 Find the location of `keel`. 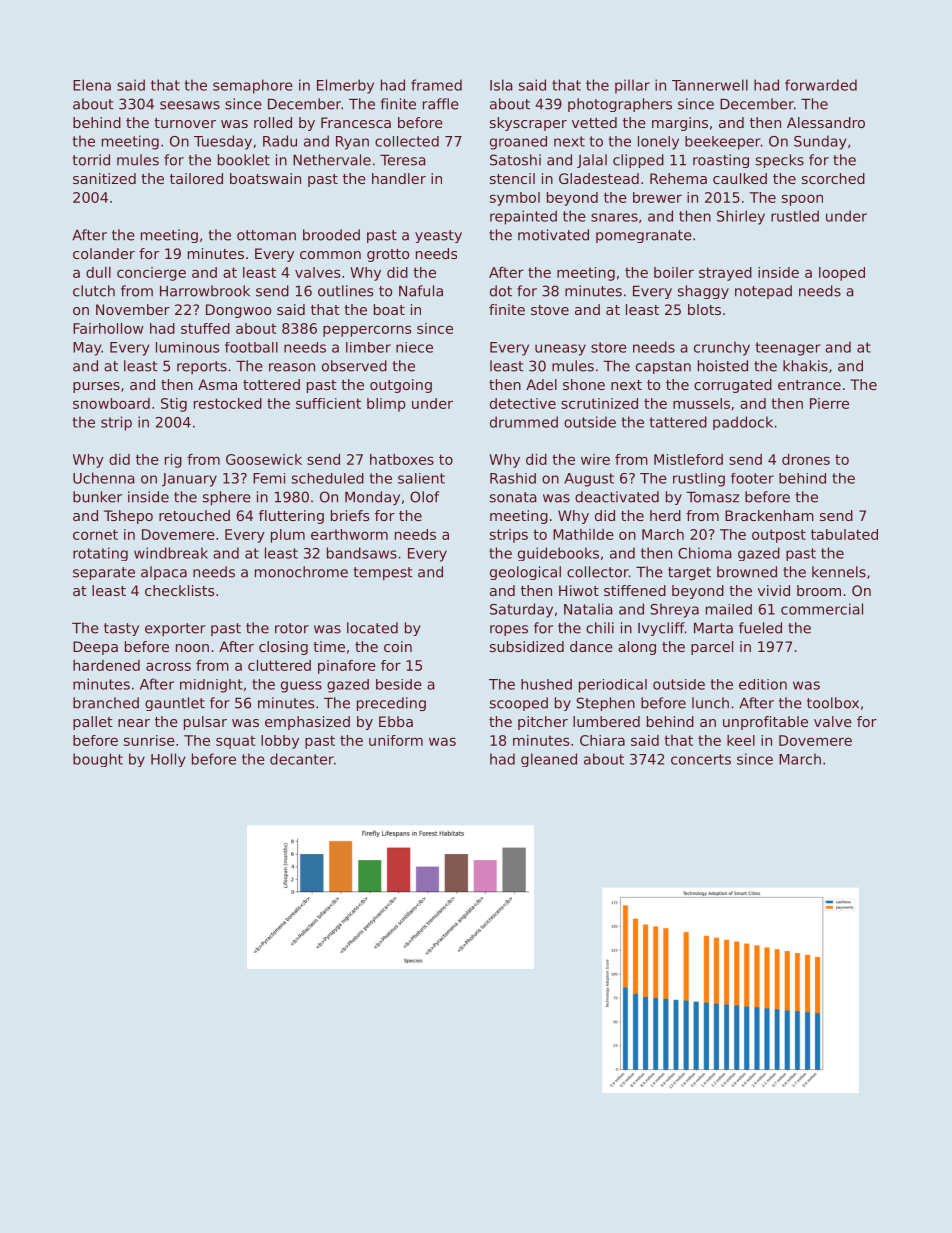

keel is located at coordinates (741, 740).
